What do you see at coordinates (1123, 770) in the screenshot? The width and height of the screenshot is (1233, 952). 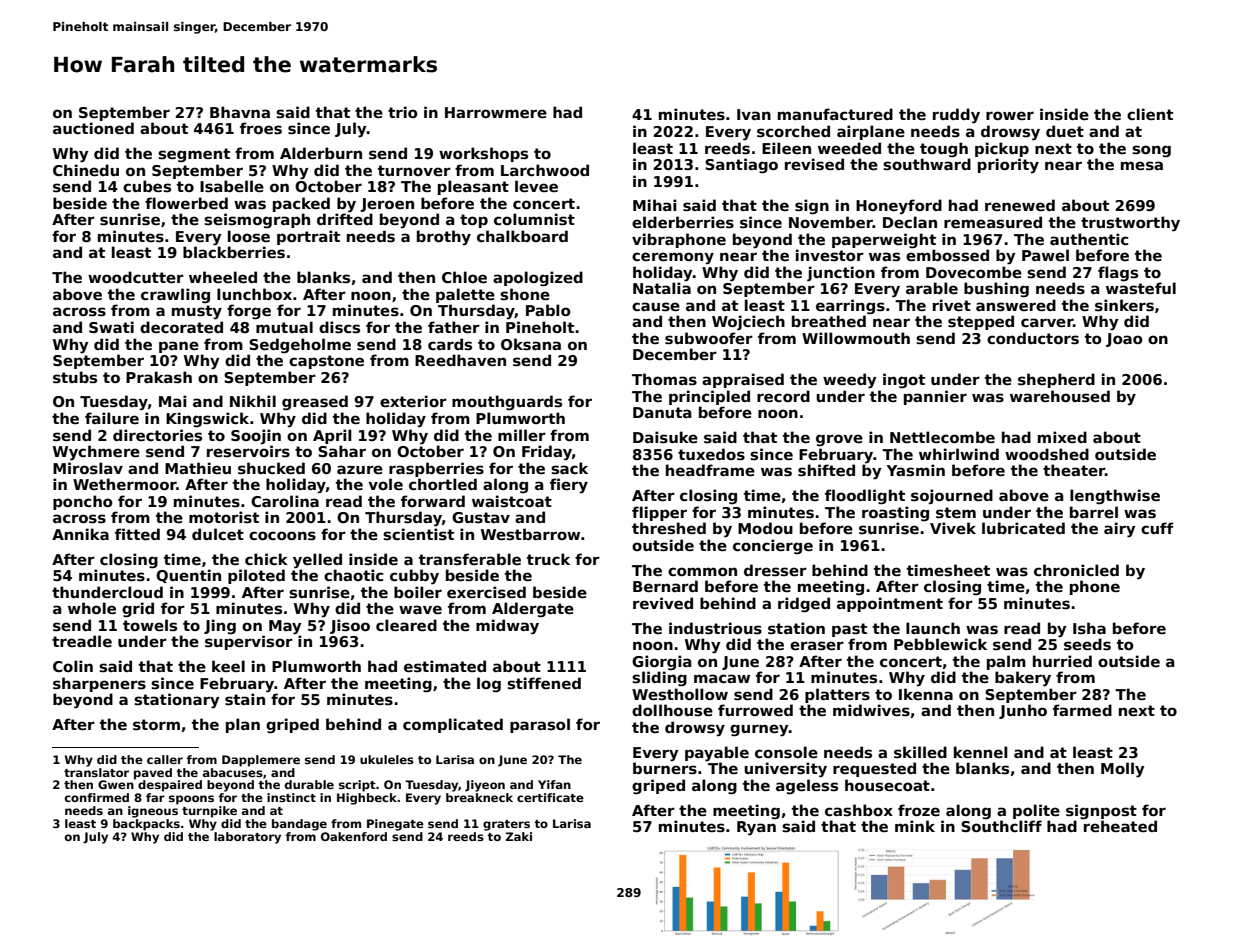 I see `Molly` at bounding box center [1123, 770].
